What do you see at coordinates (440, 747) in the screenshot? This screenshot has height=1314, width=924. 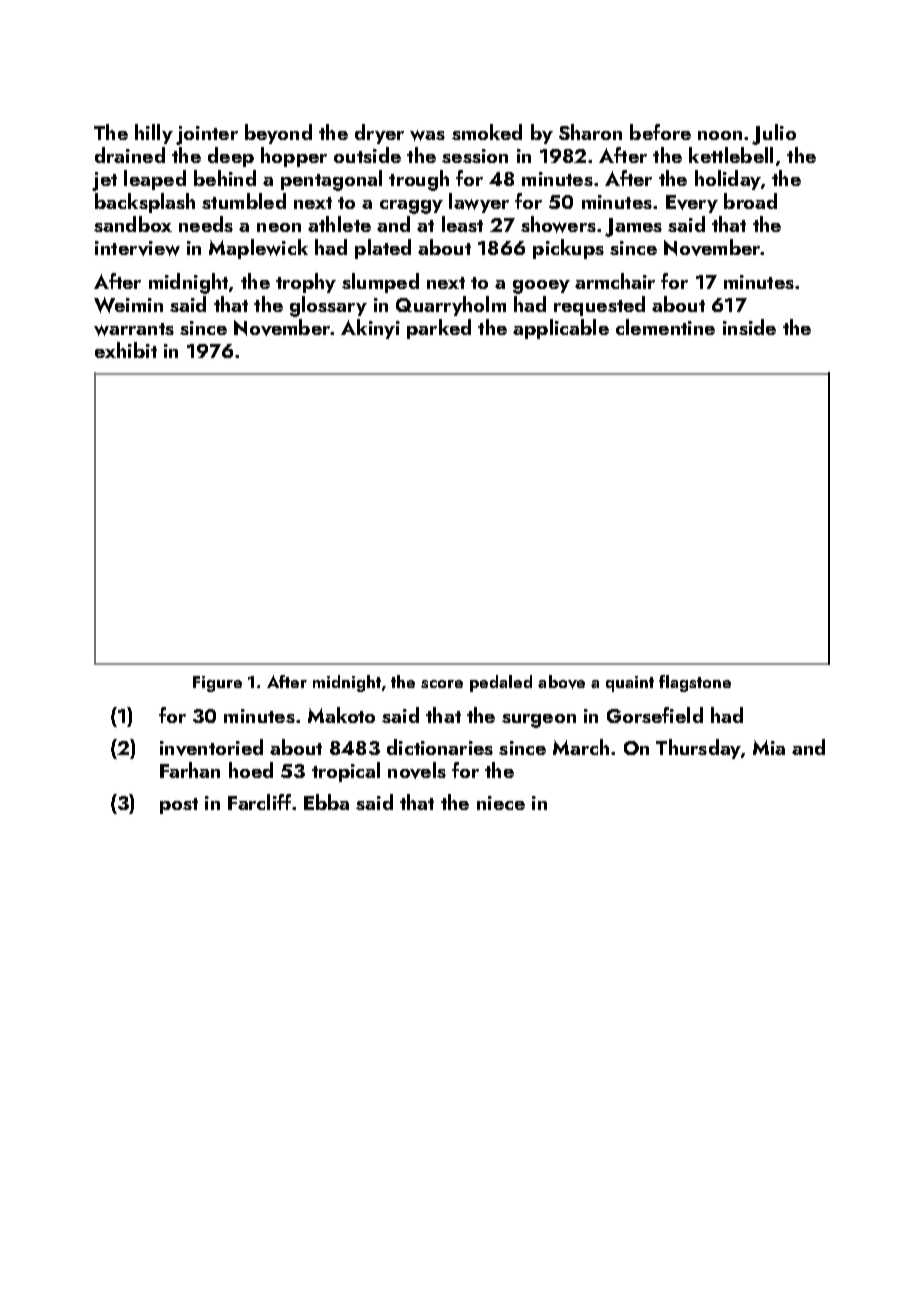 I see `dictionaries` at bounding box center [440, 747].
